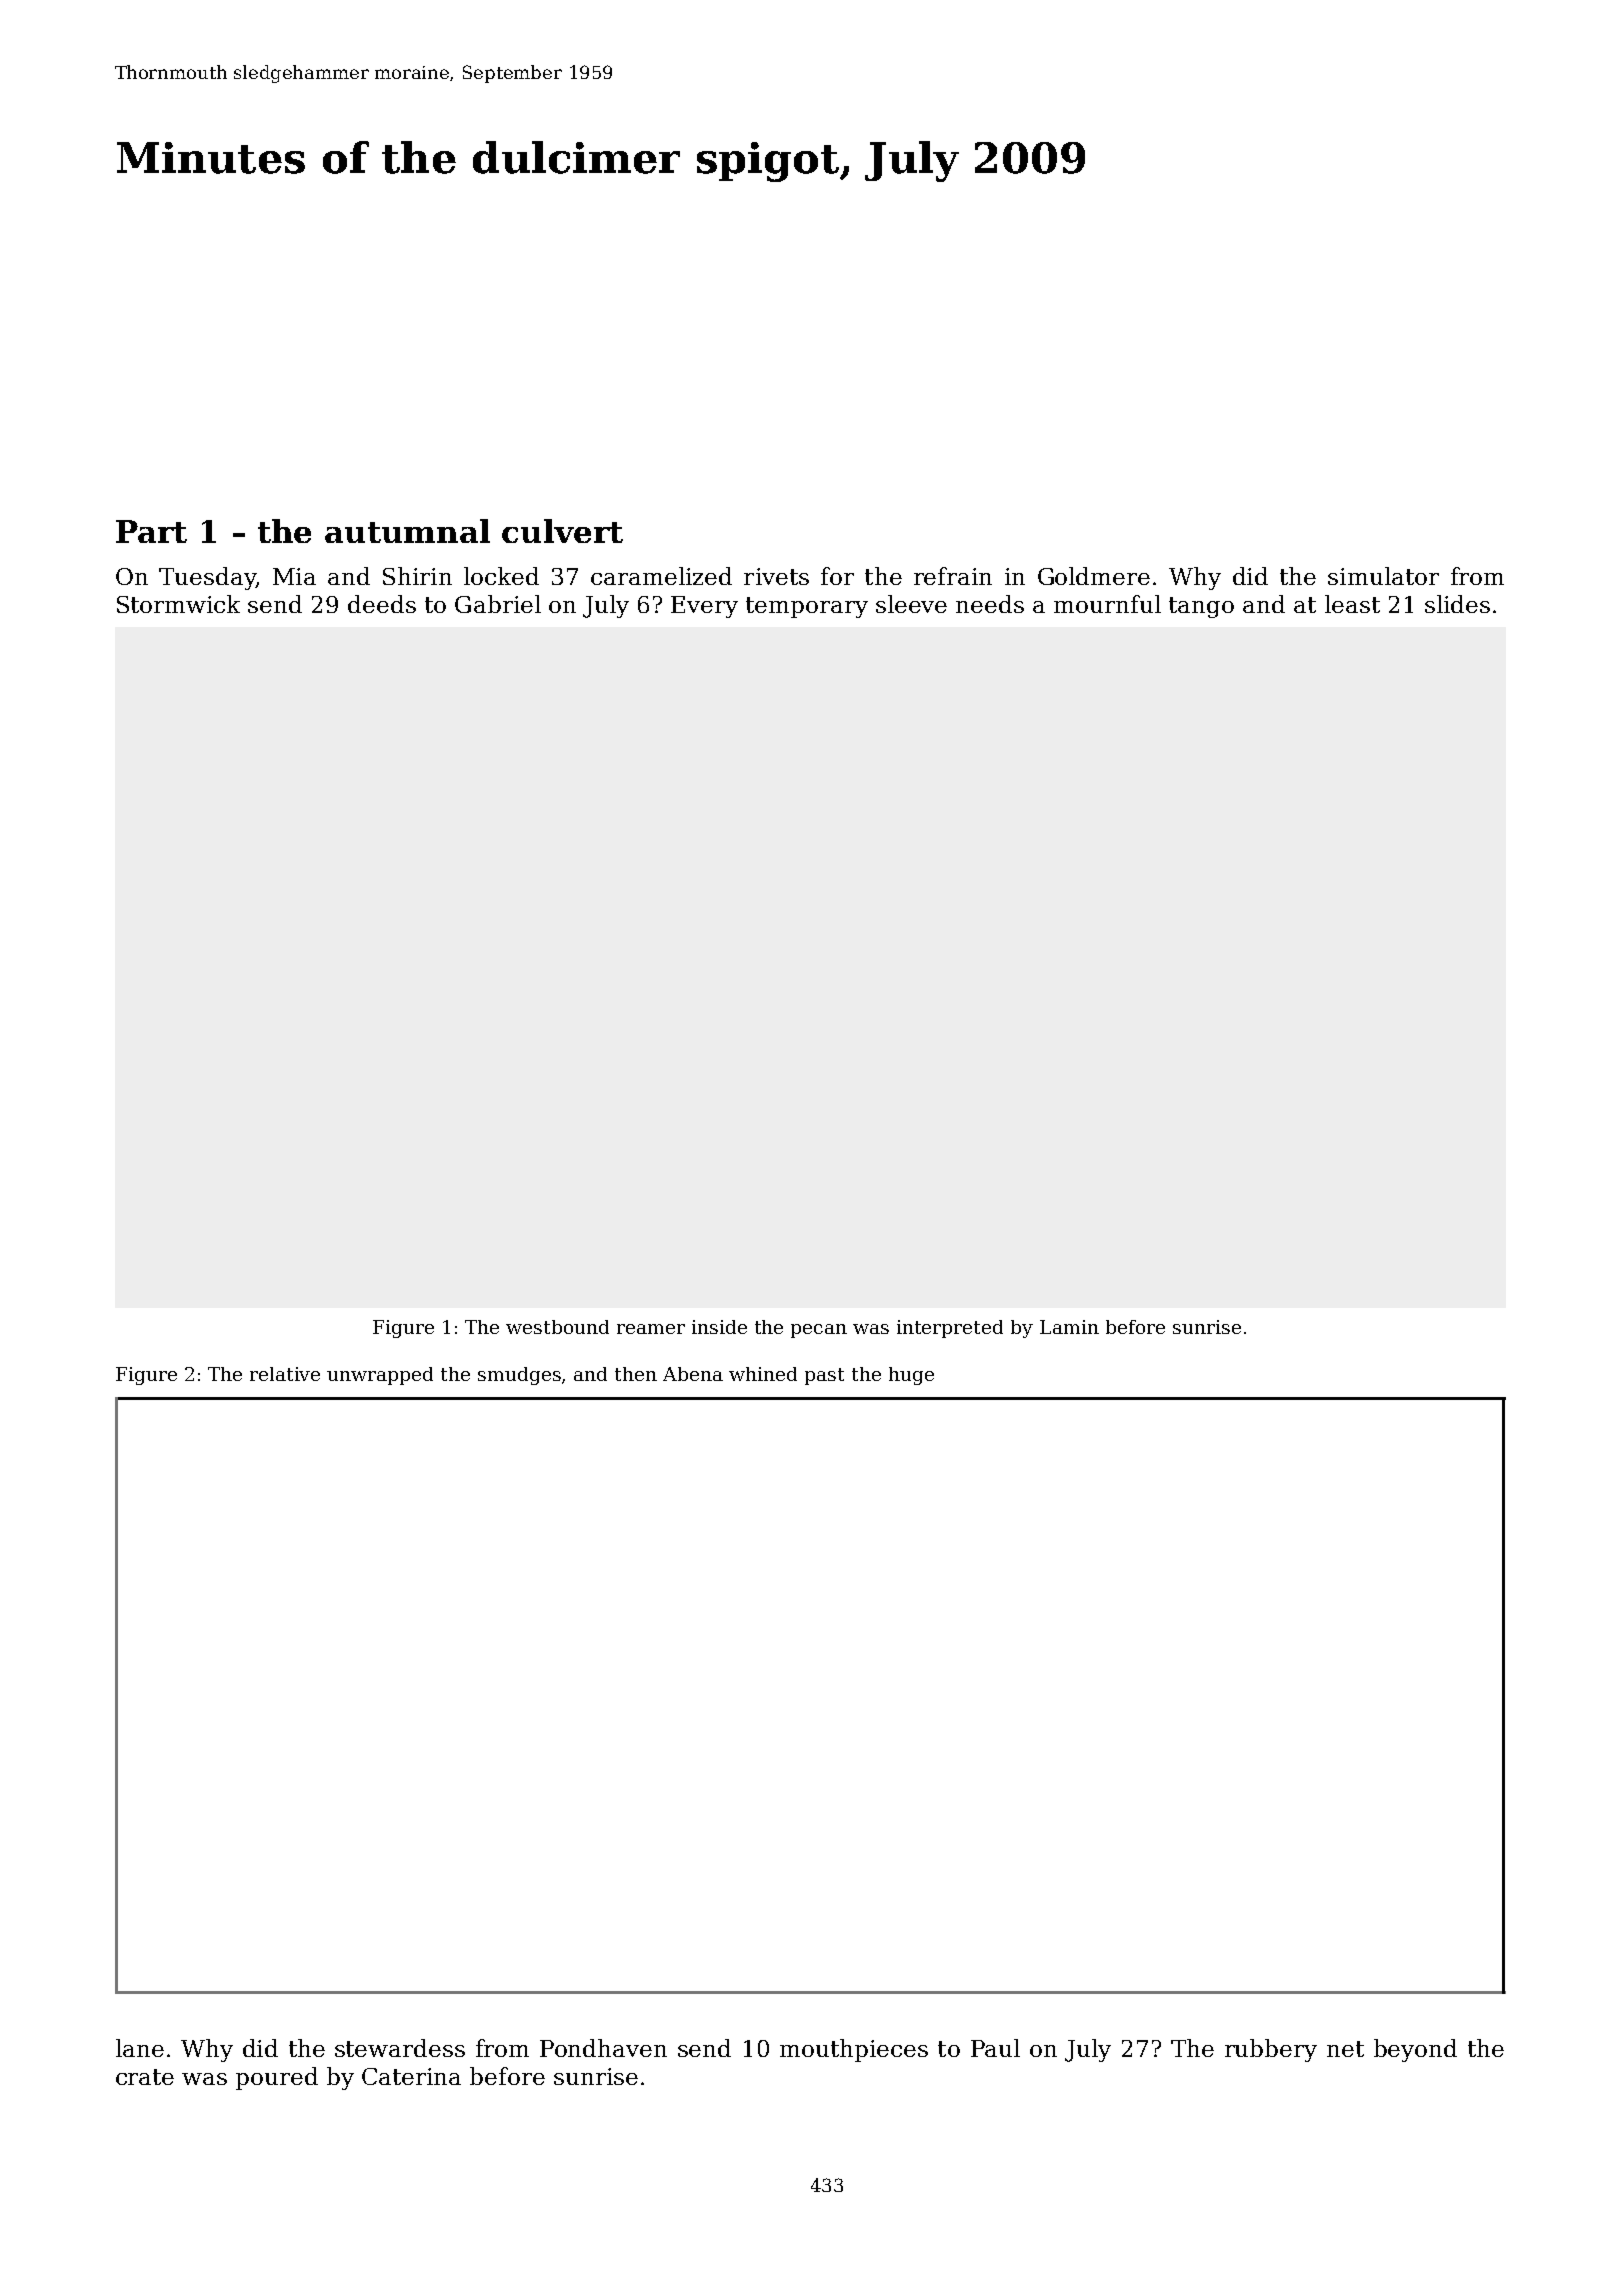 This screenshot has width=1620, height=2292. Describe the element at coordinates (776, 576) in the screenshot. I see `rivets` at that location.
